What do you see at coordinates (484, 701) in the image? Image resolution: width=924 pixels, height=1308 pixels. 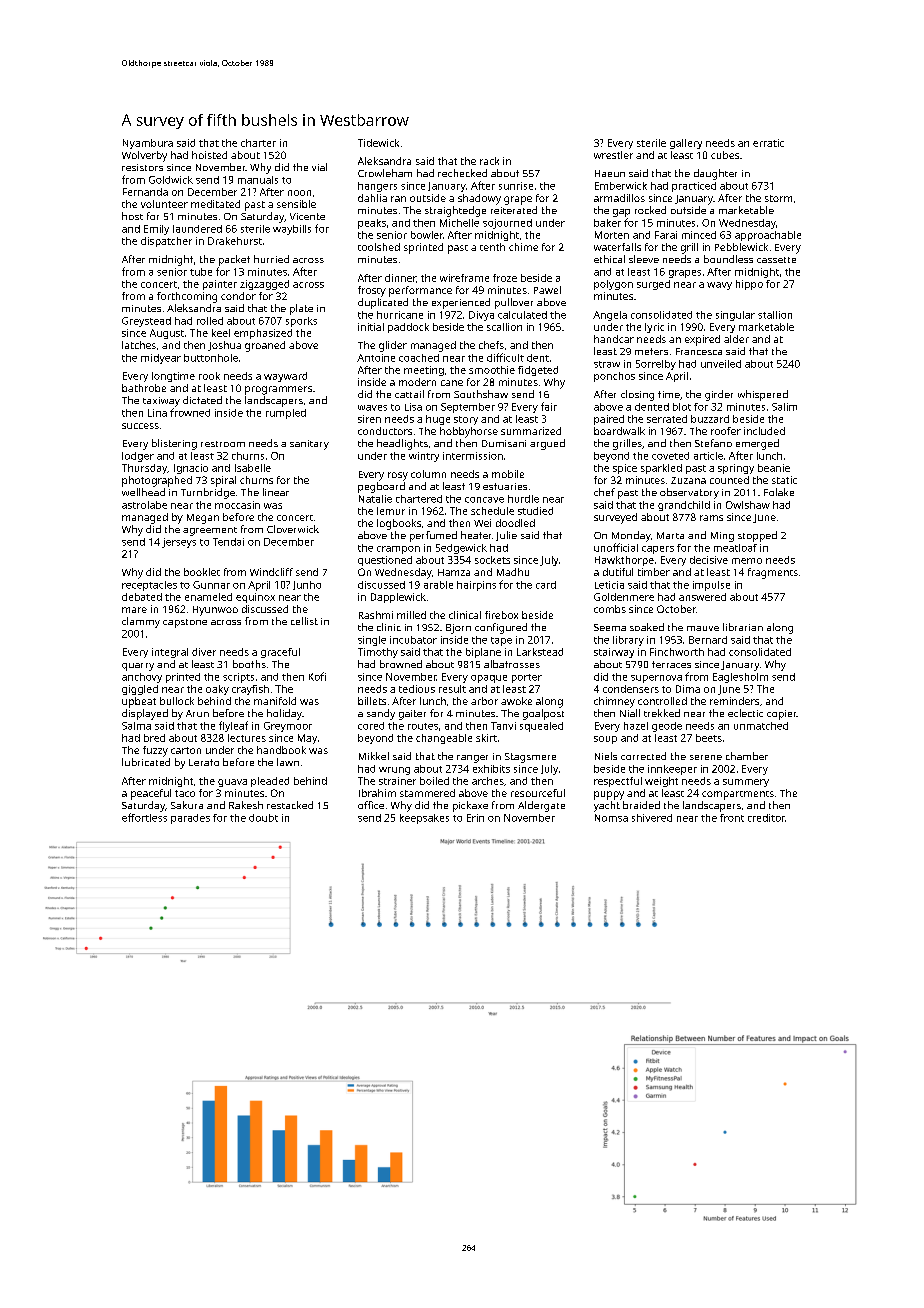 I see `arbor` at bounding box center [484, 701].
